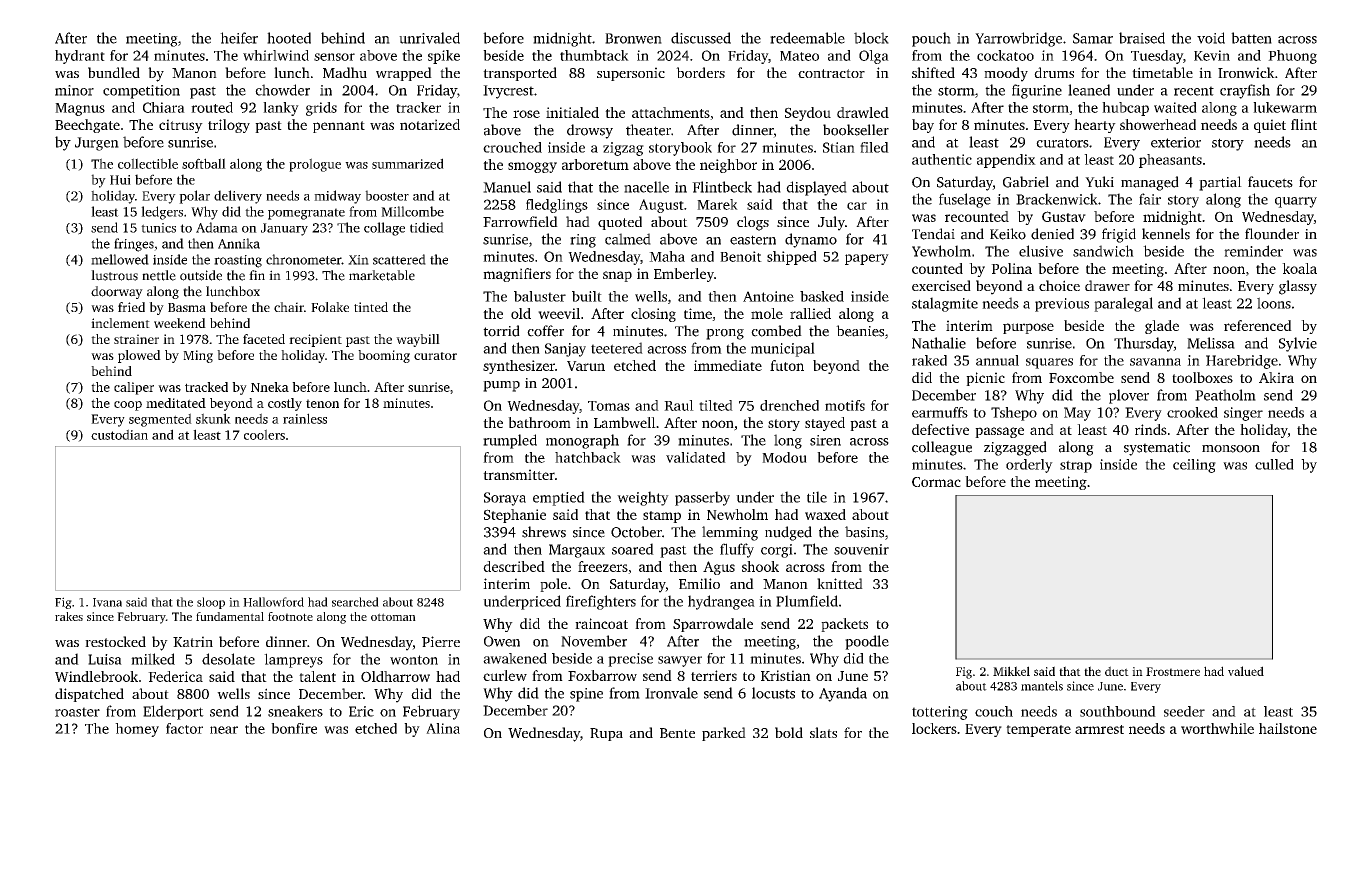  I want to click on Varun, so click(586, 366).
